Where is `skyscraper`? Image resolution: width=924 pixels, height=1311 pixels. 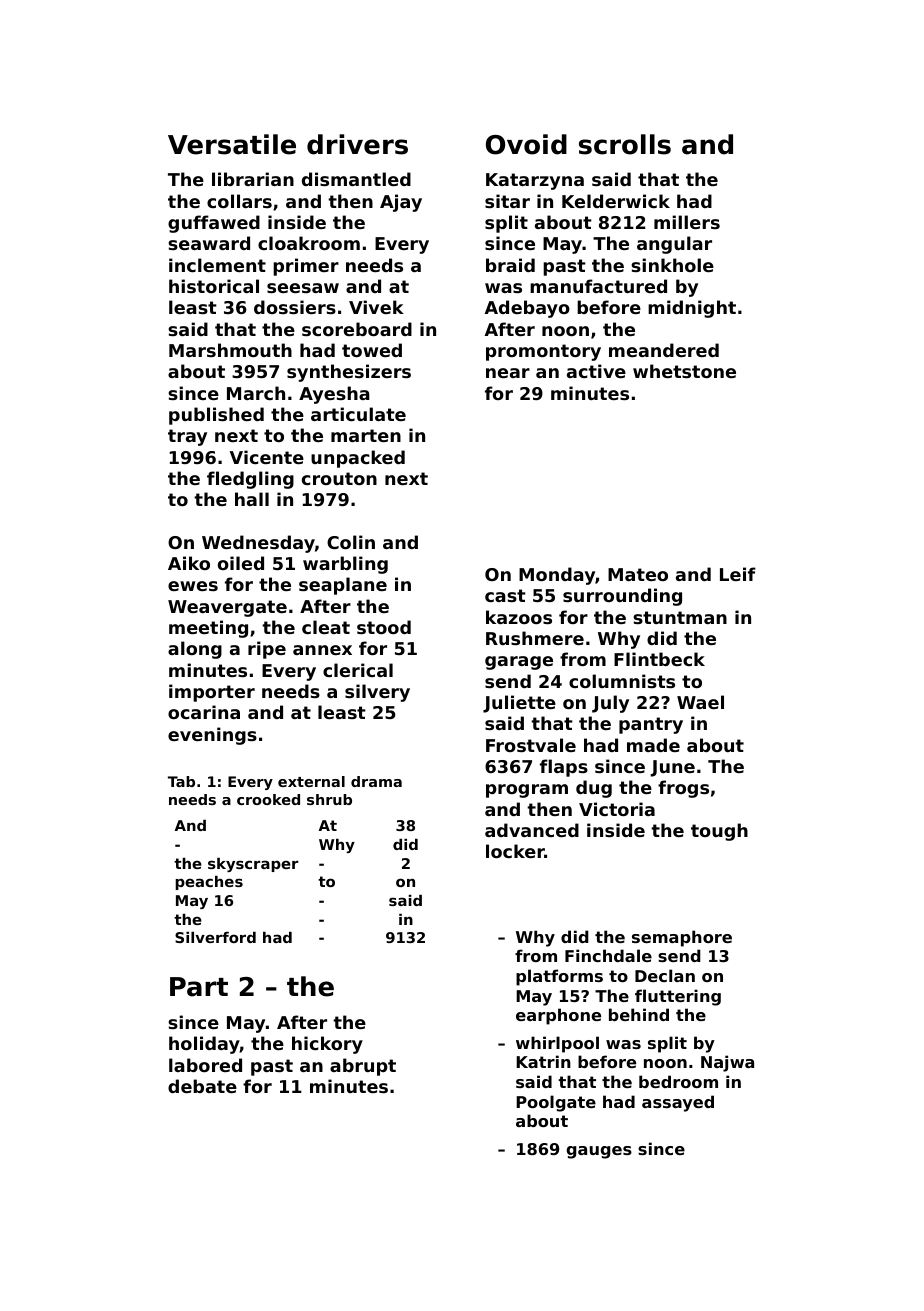
skyscraper is located at coordinates (253, 865).
